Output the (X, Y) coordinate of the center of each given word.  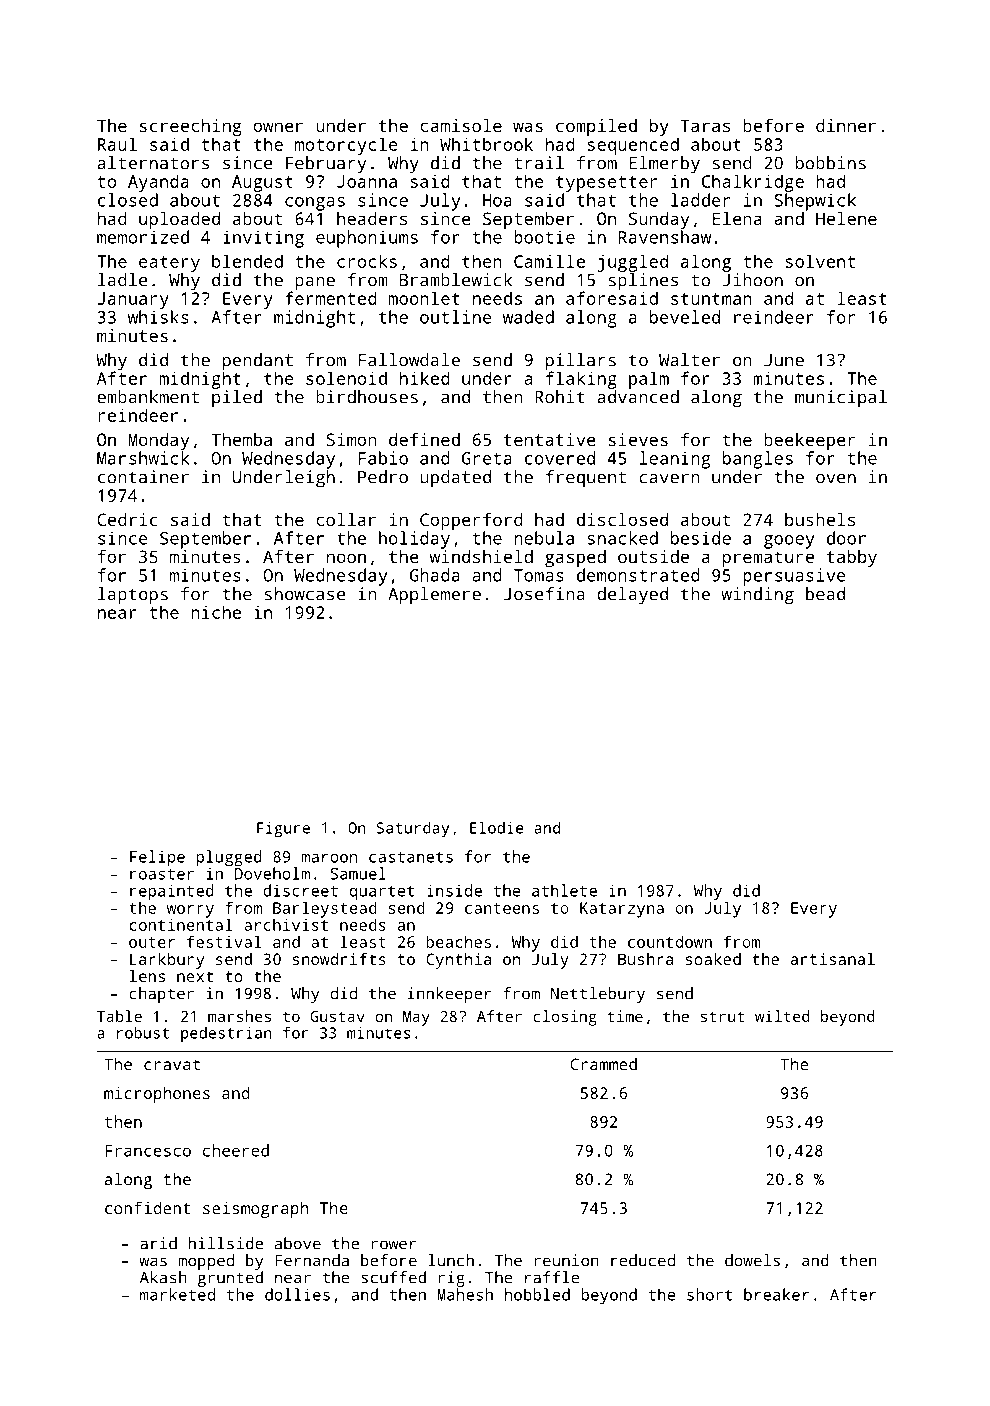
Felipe (157, 858)
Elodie (496, 828)
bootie (544, 237)
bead (825, 594)
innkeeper (449, 995)
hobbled (537, 1294)
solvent (820, 261)
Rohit (560, 397)
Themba (242, 439)
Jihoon (752, 280)
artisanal (833, 959)
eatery (169, 264)
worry (190, 911)
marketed (177, 1294)
